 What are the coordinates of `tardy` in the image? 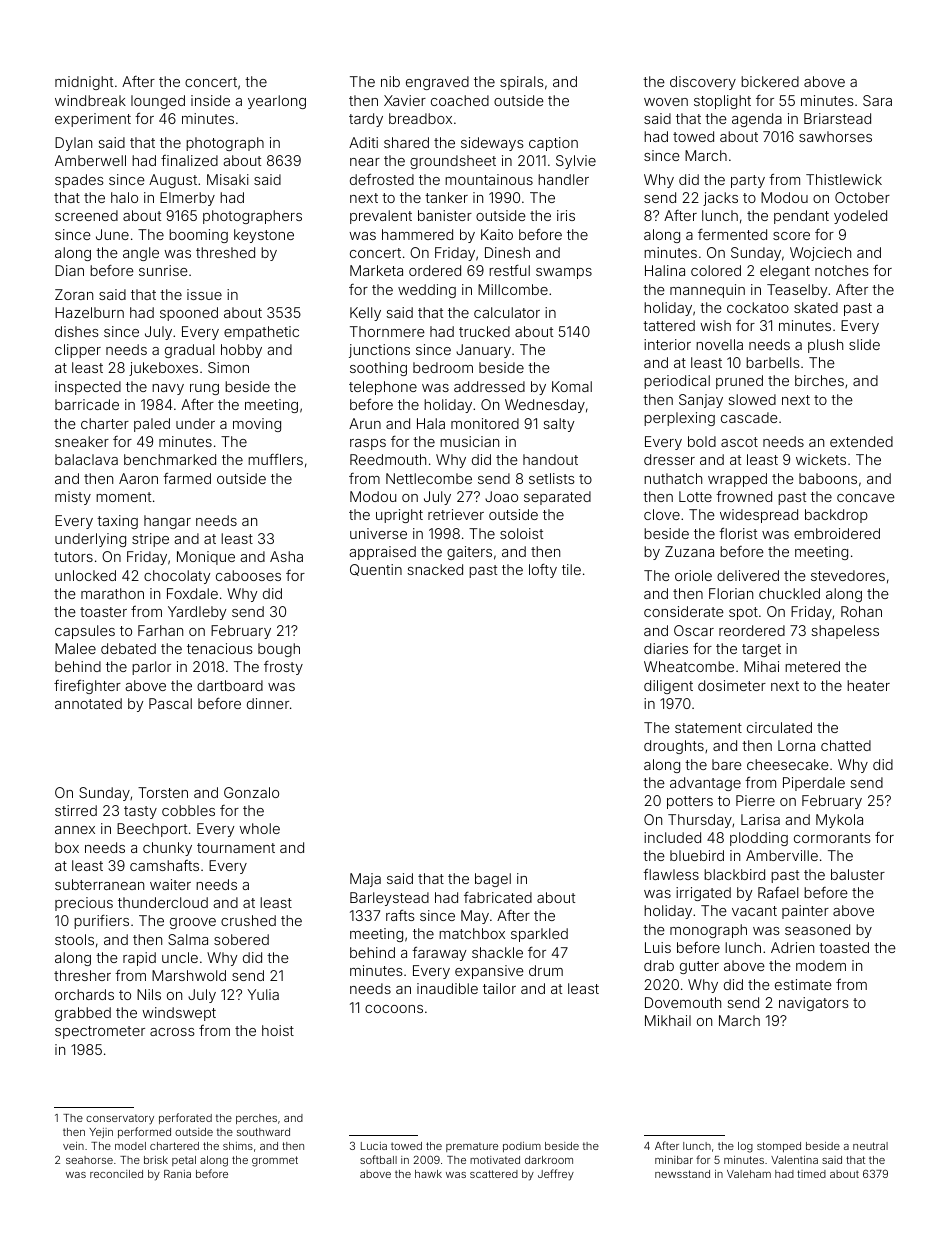 It's located at (366, 120).
